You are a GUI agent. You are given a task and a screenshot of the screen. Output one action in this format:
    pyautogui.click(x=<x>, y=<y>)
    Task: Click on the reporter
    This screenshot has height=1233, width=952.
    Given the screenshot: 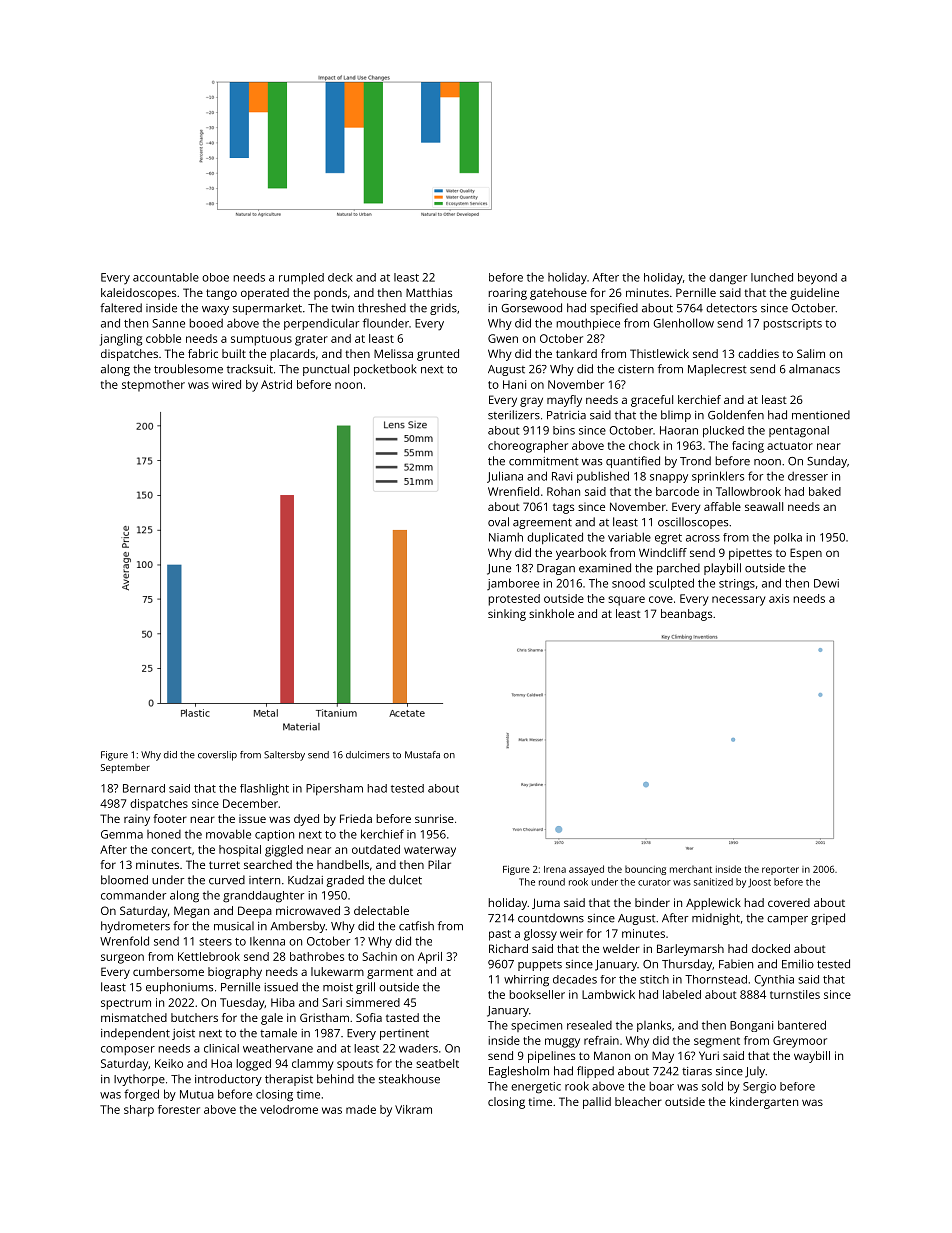 What is the action you would take?
    pyautogui.click(x=780, y=871)
